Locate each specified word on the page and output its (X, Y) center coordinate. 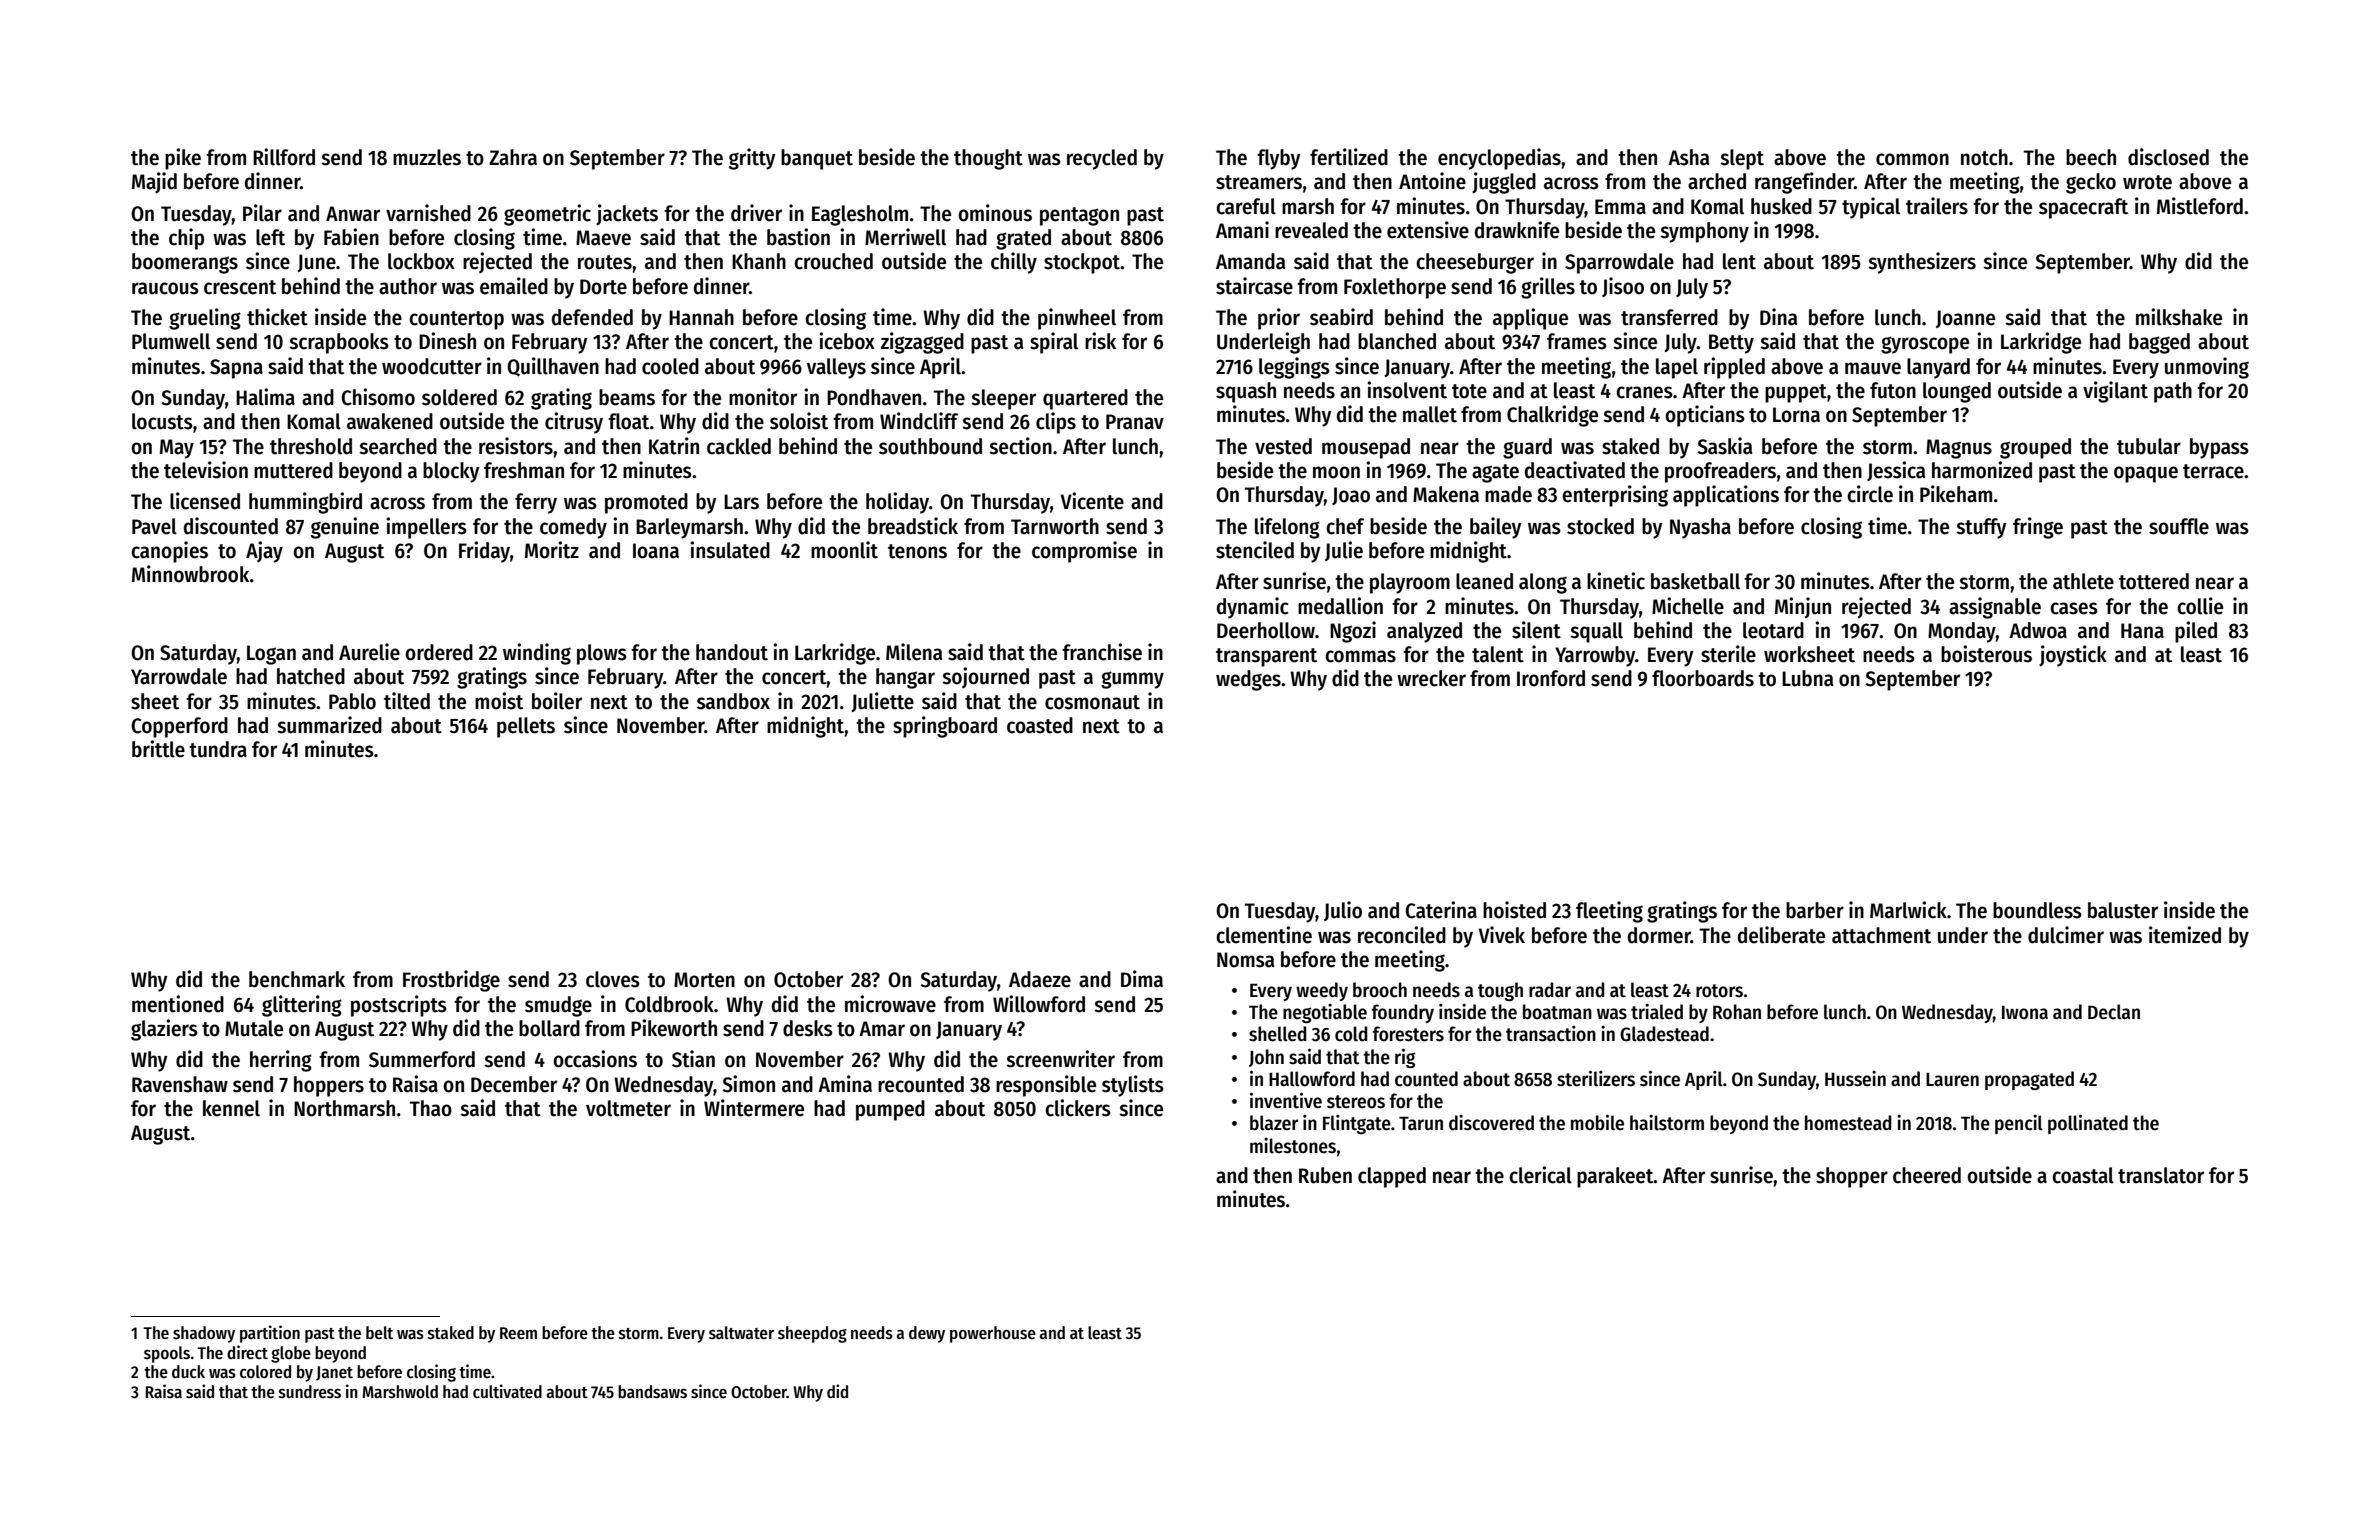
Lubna (1807, 678)
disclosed (2168, 157)
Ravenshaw (180, 1084)
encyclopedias (1499, 159)
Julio (1343, 911)
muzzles (427, 157)
